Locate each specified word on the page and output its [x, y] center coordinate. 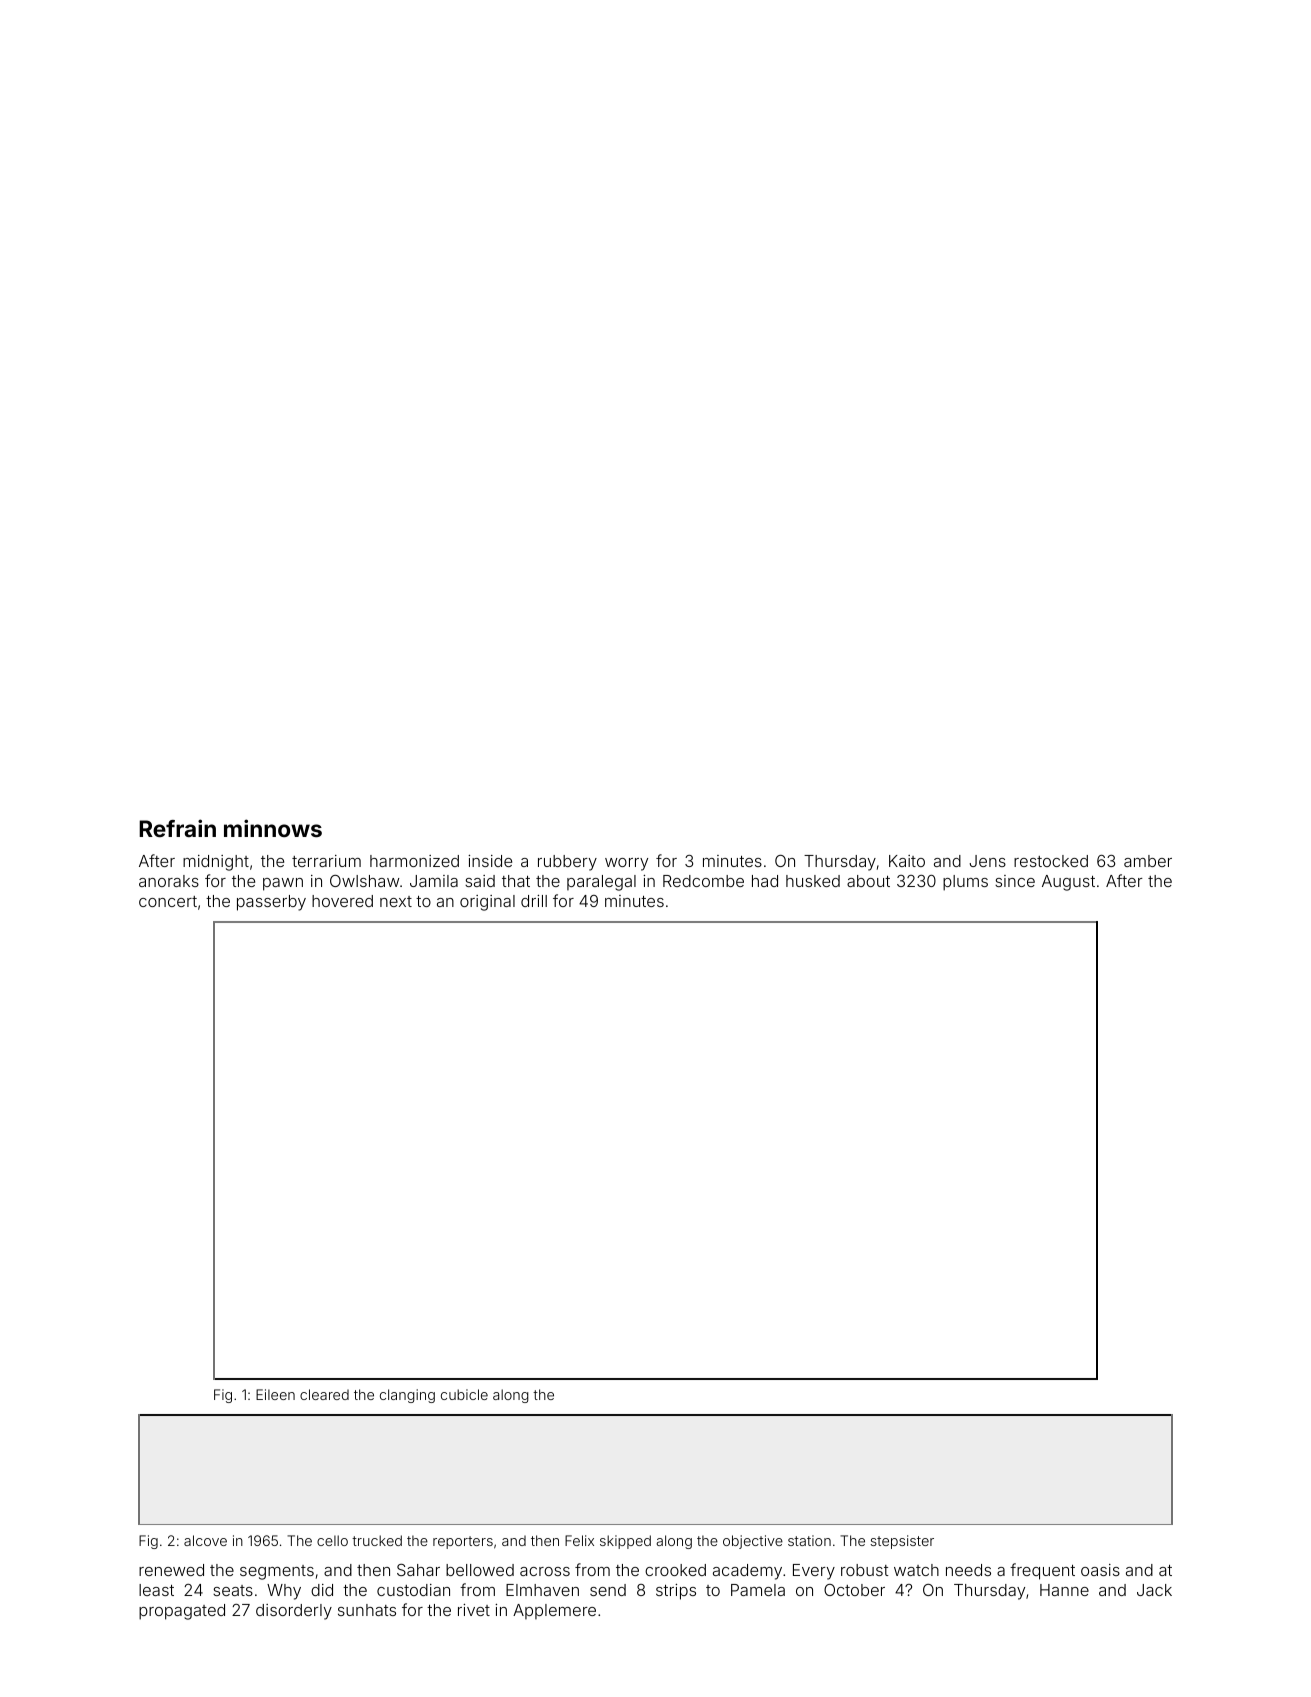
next [396, 901]
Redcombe [703, 881]
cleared [324, 1394]
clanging [407, 1396]
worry [626, 864]
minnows [273, 828]
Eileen [275, 1394]
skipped [625, 1542]
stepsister [902, 1542]
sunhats [367, 1610]
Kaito [907, 861]
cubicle [464, 1394]
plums [965, 883]
